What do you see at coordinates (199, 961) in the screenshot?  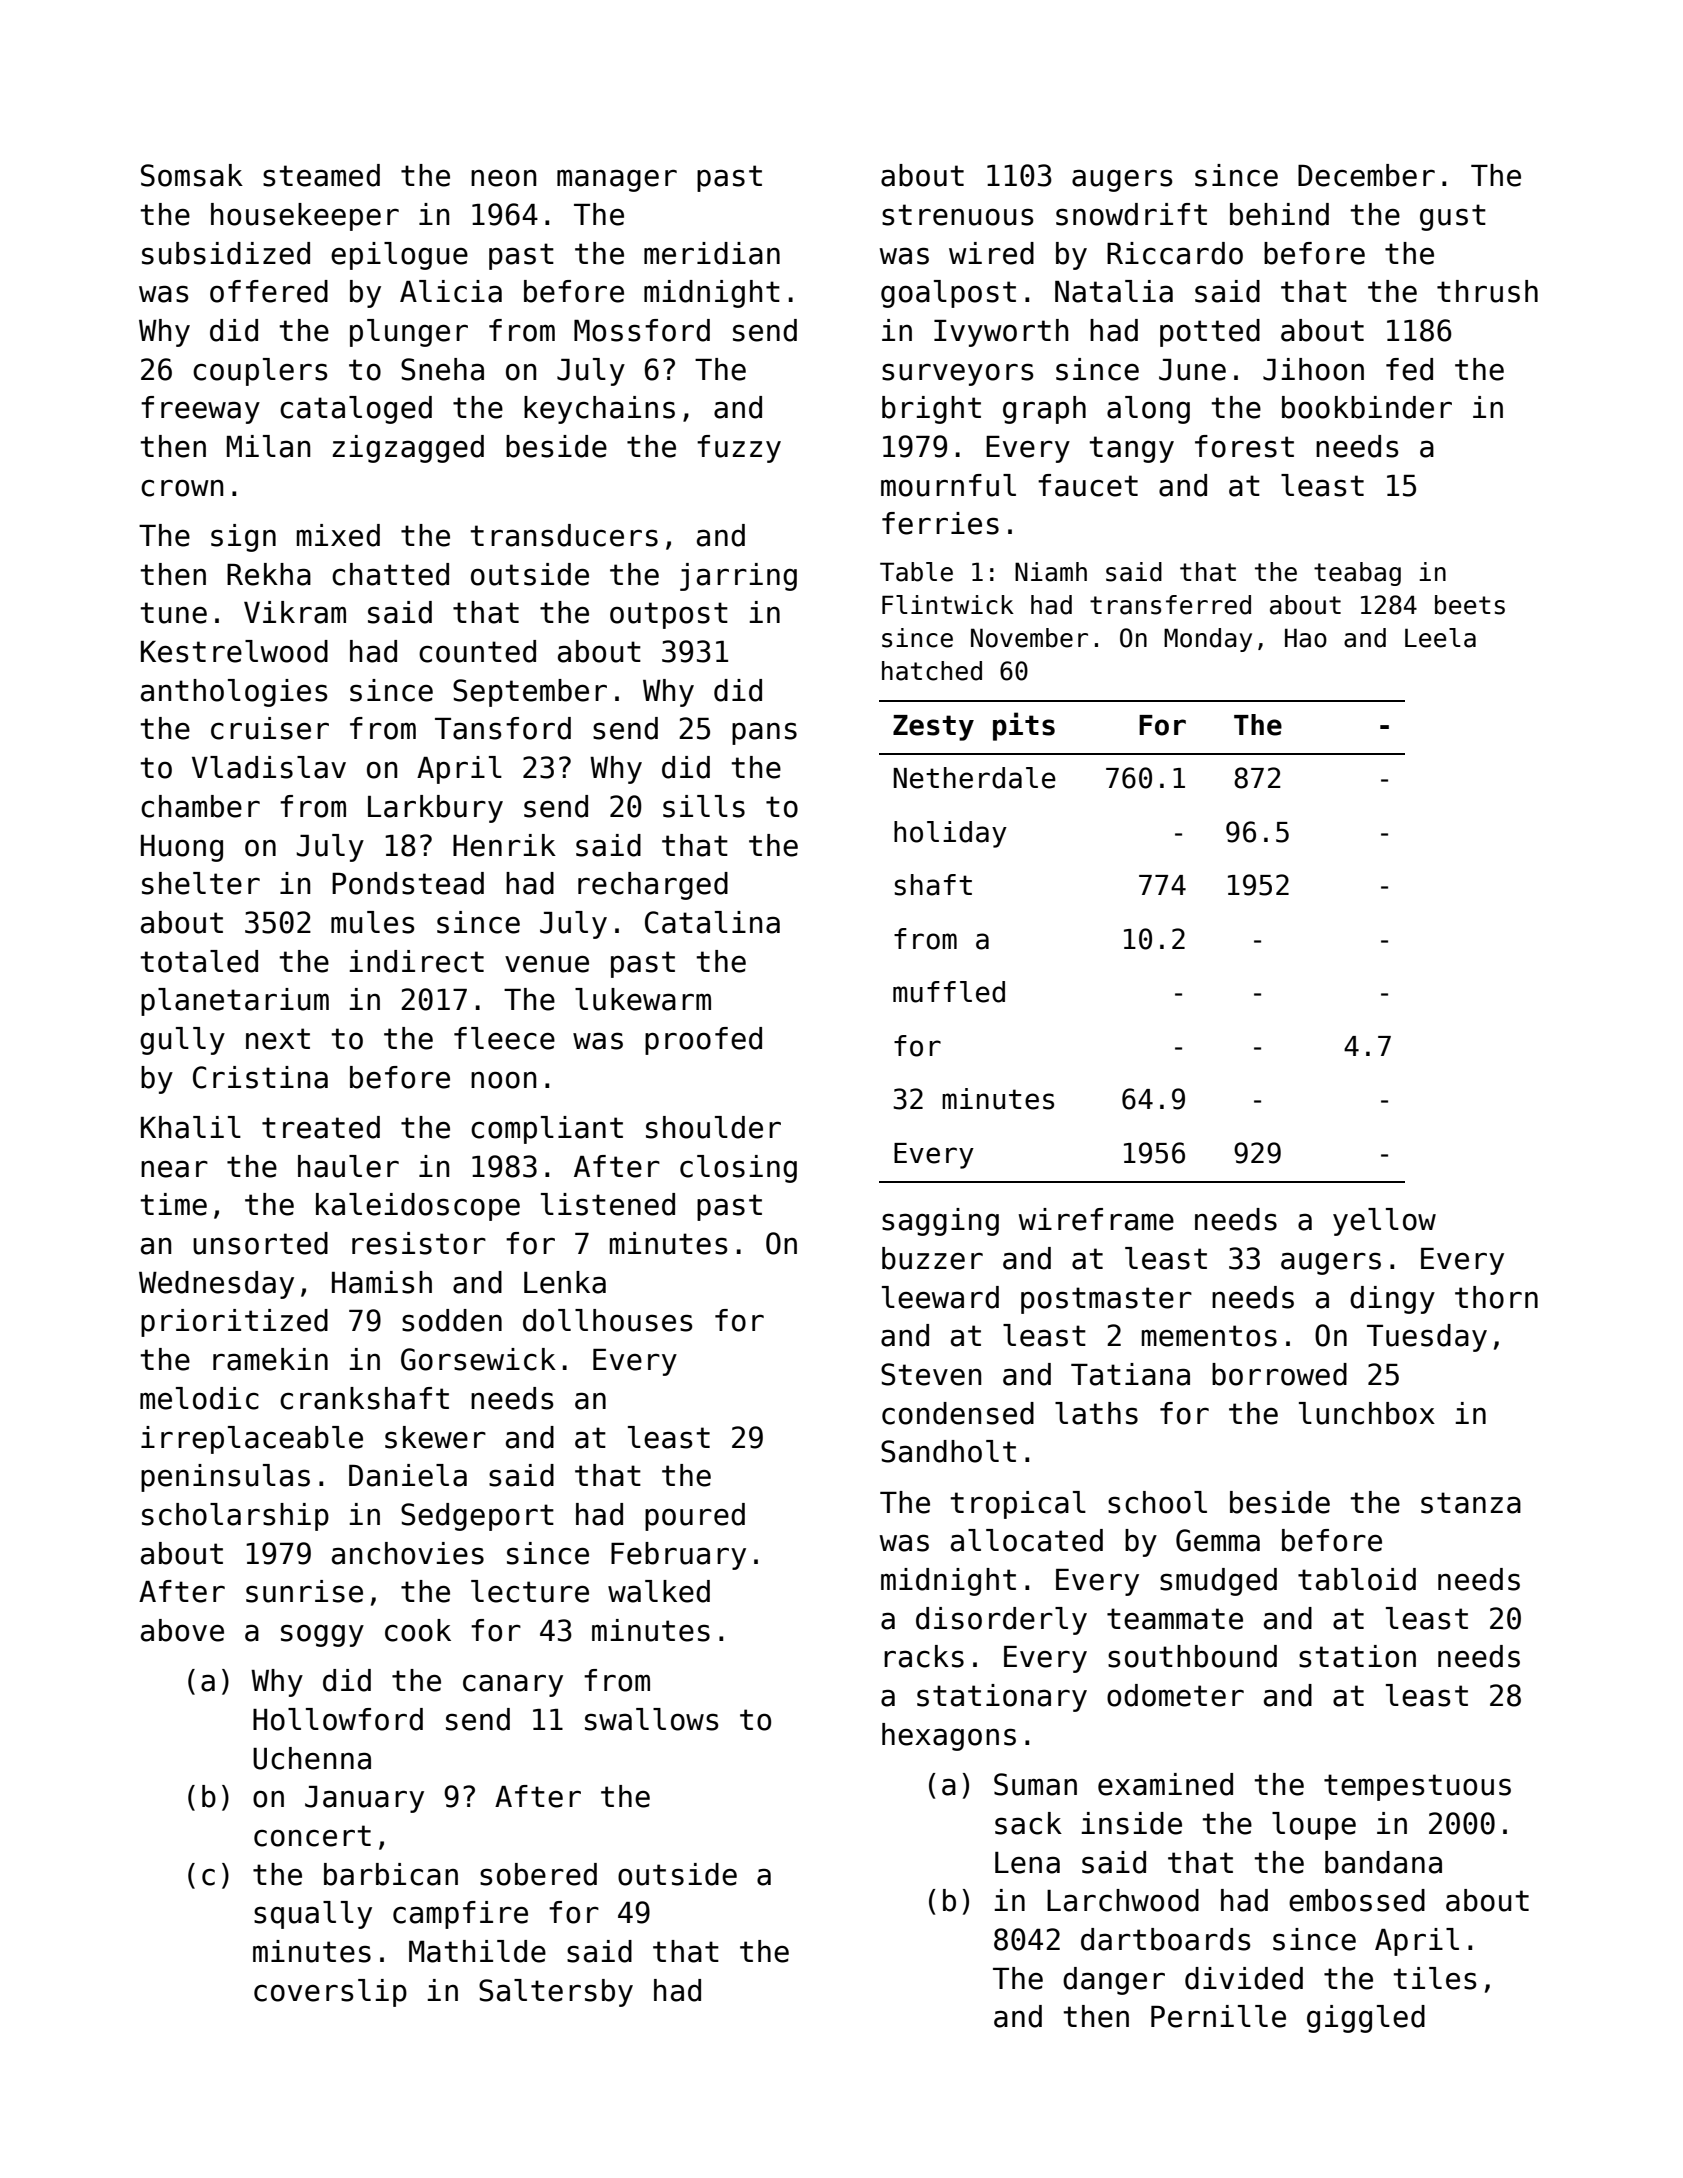 I see `totaled` at bounding box center [199, 961].
